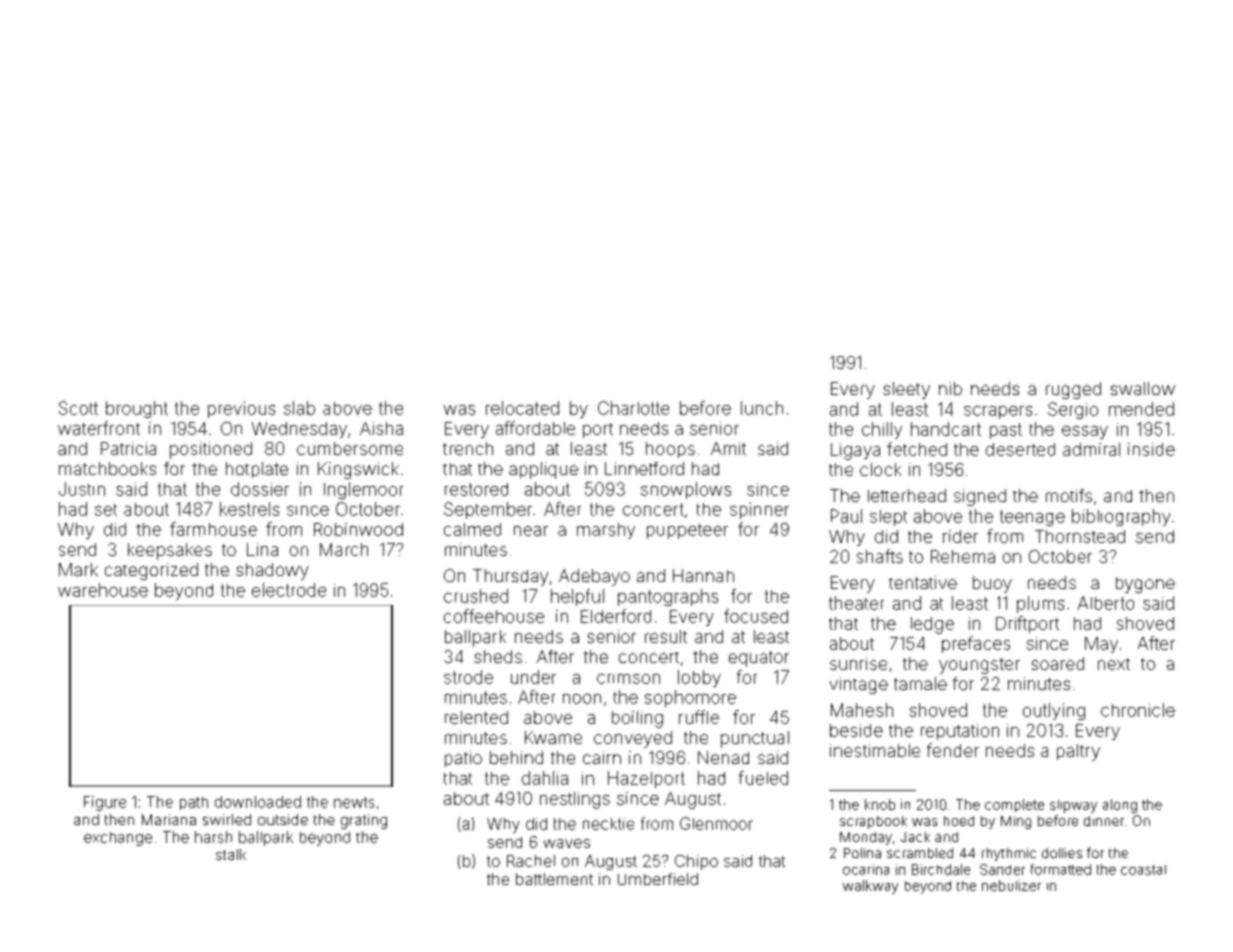 This image has height=952, width=1233. Describe the element at coordinates (1011, 885) in the image. I see `nebulizer` at that location.
